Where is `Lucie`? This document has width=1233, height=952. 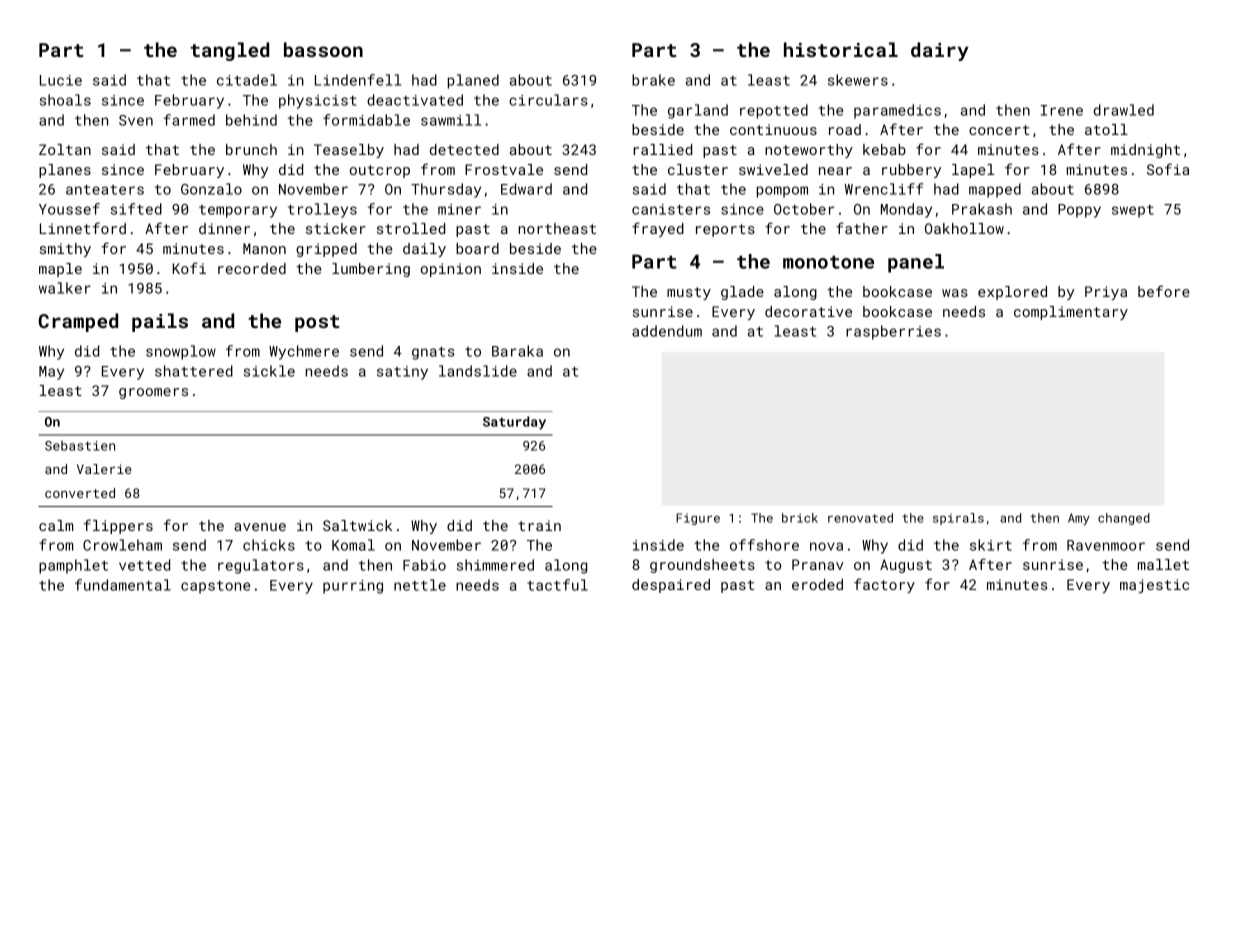
Lucie is located at coordinates (61, 80).
